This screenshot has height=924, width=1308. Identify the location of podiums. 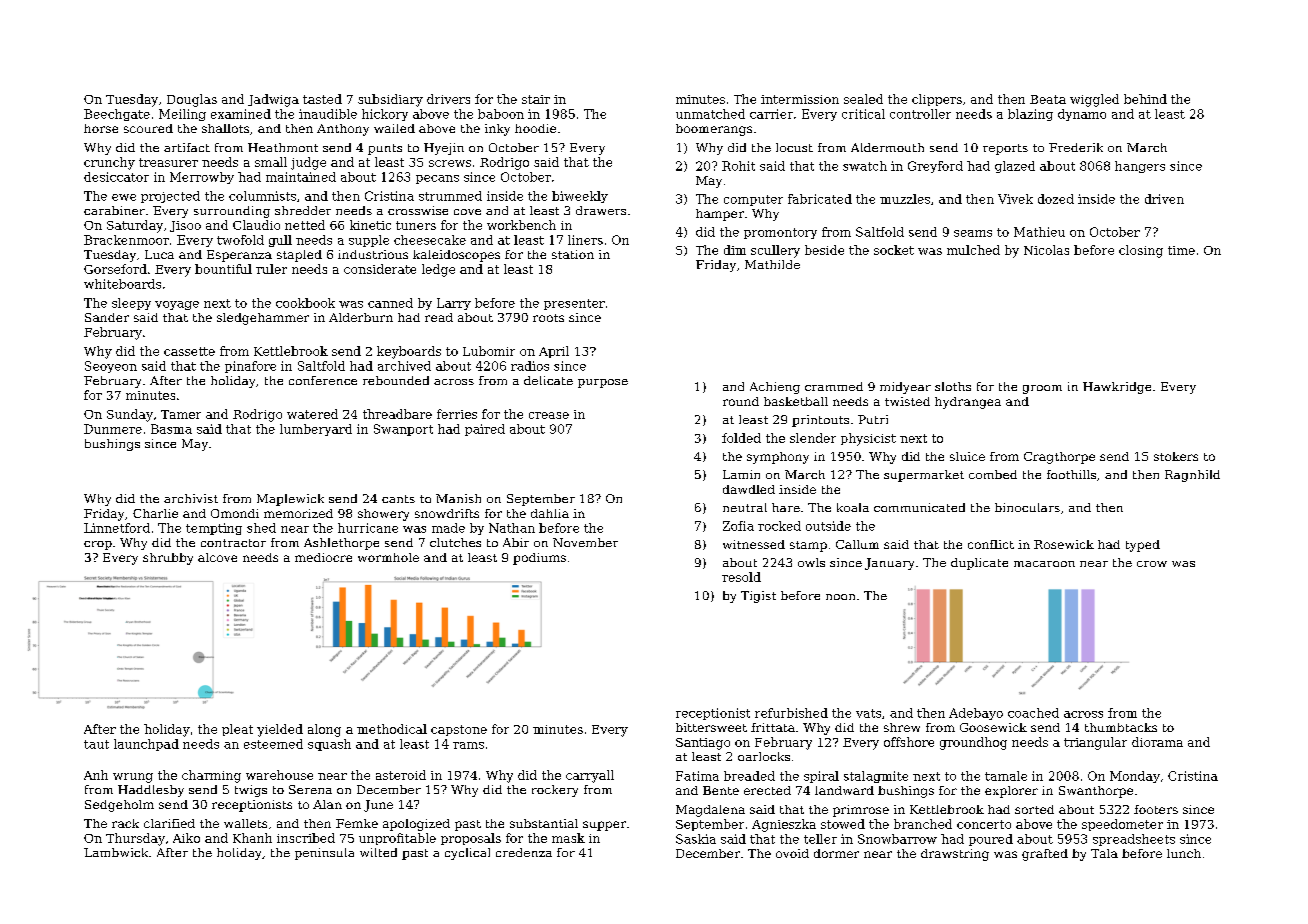
(539, 559).
